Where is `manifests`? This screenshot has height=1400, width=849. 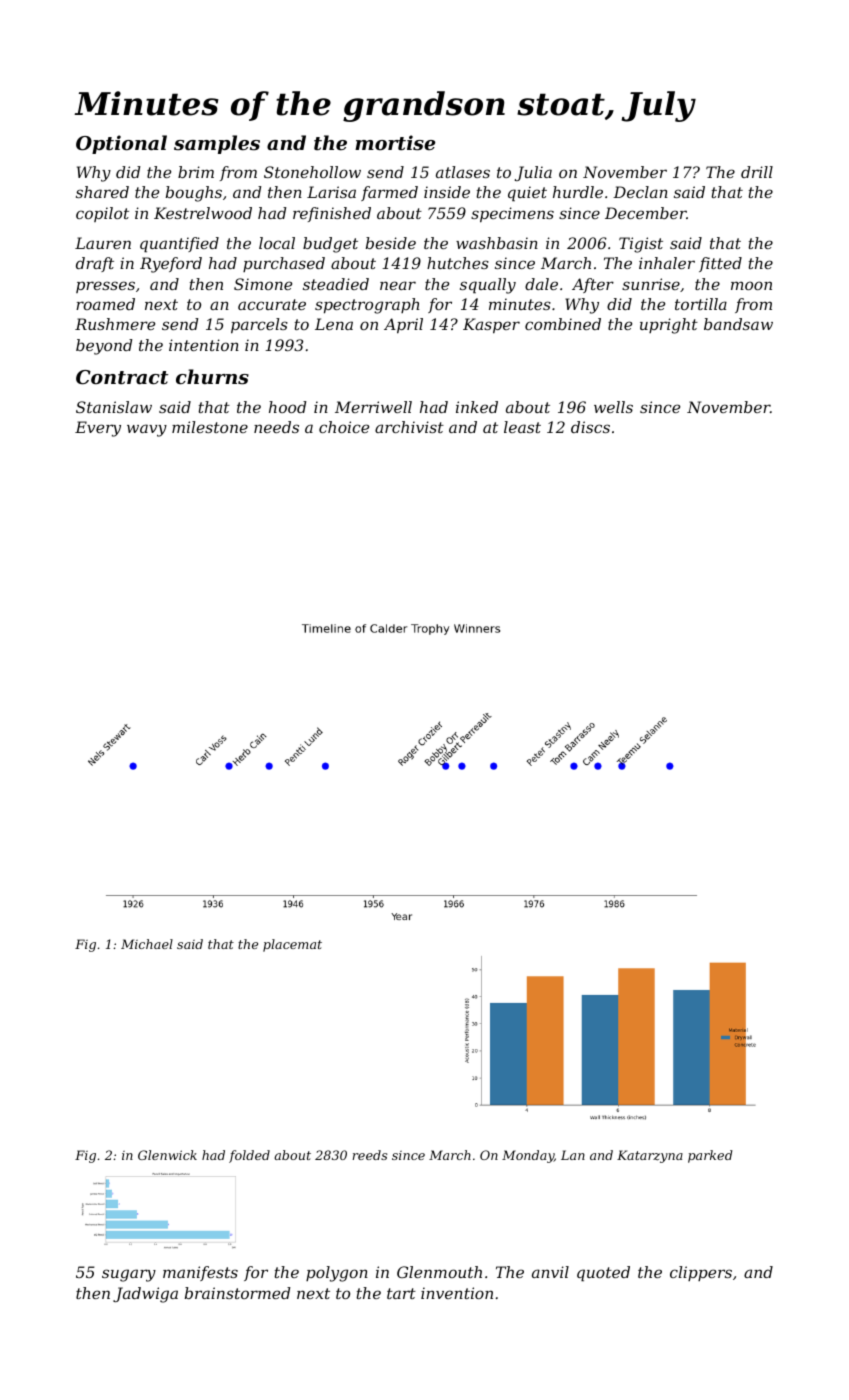 manifests is located at coordinates (200, 1273).
